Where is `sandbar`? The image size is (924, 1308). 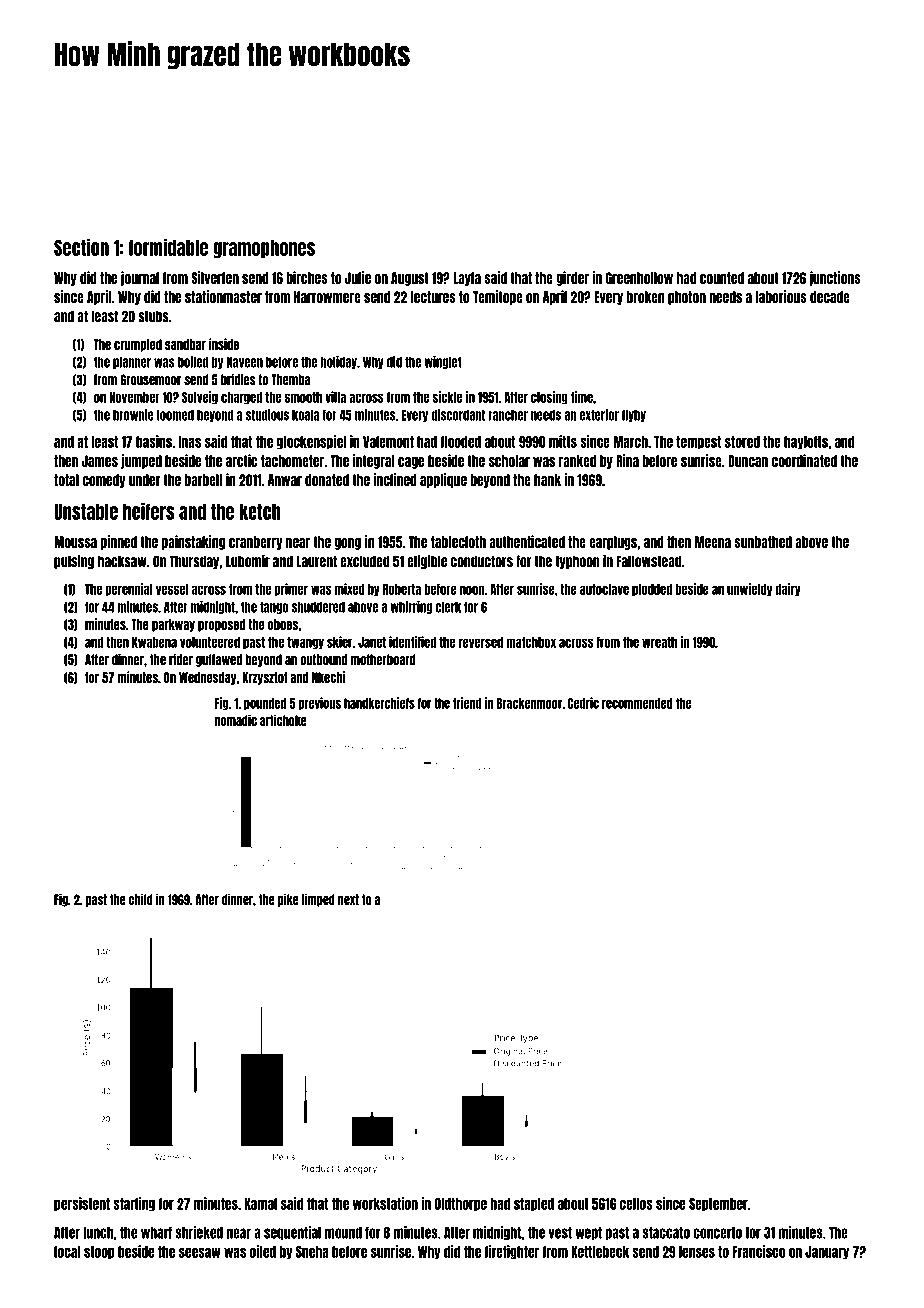
sandbar is located at coordinates (185, 344).
